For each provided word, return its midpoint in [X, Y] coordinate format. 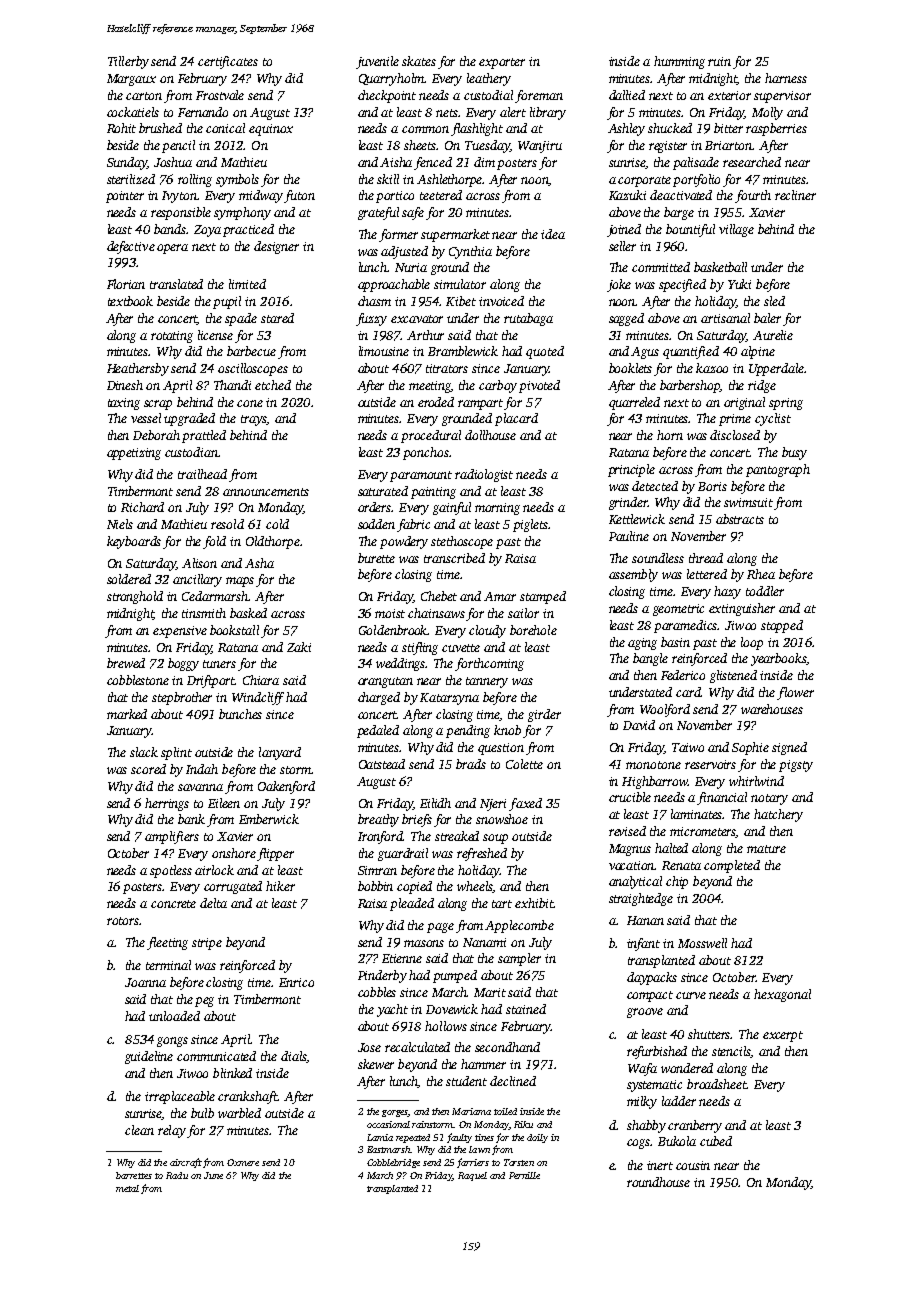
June [213, 1175]
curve [691, 995]
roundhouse [658, 1182]
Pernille [524, 1175]
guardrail [403, 854]
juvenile [377, 62]
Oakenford [286, 787]
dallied [627, 95]
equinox [271, 130]
